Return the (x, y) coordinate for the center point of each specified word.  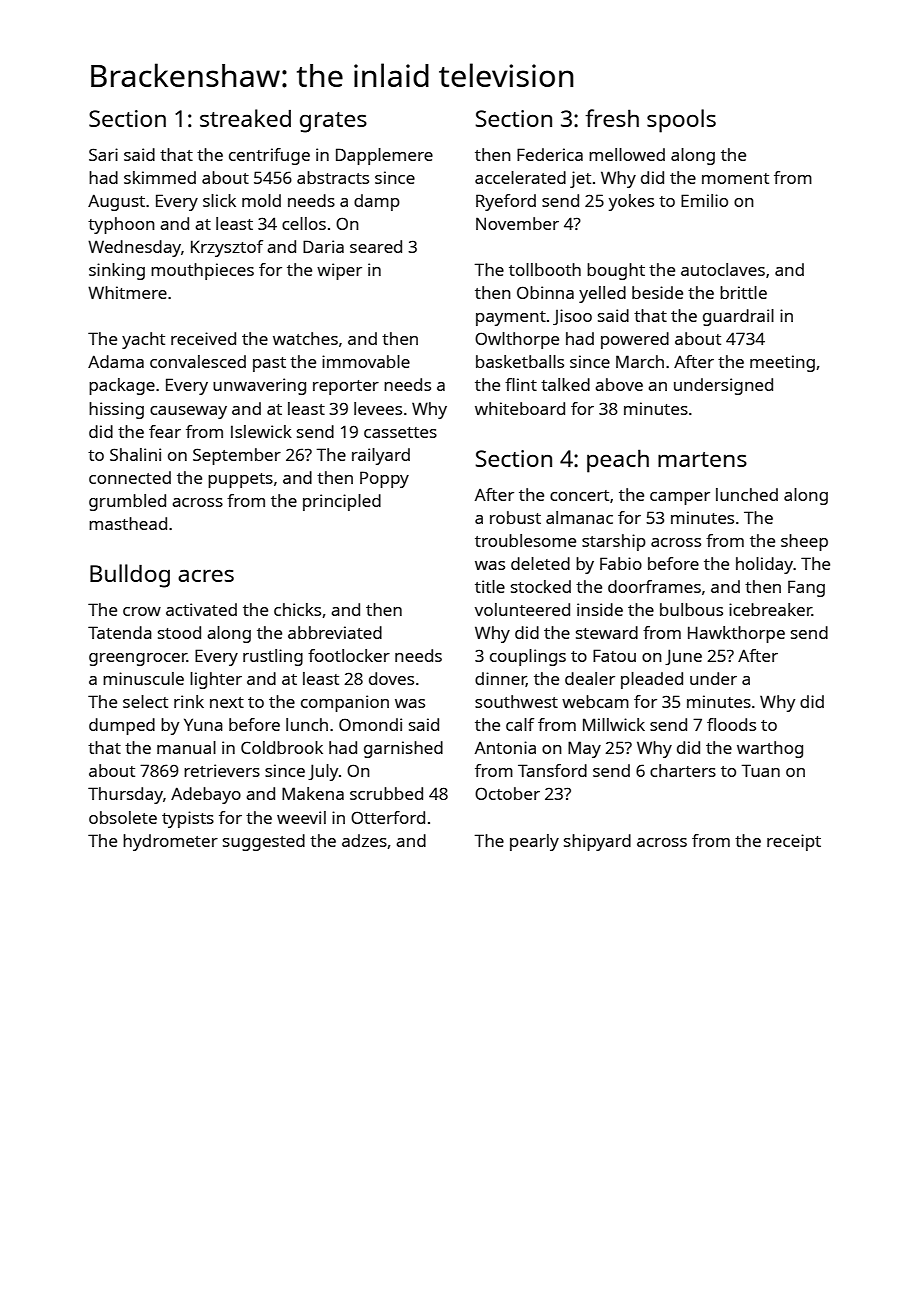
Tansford (552, 770)
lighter (216, 680)
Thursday (125, 795)
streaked (245, 118)
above (619, 384)
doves (391, 678)
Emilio (704, 200)
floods (731, 724)
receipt (794, 842)
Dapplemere (384, 156)
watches (305, 338)
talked (565, 384)
